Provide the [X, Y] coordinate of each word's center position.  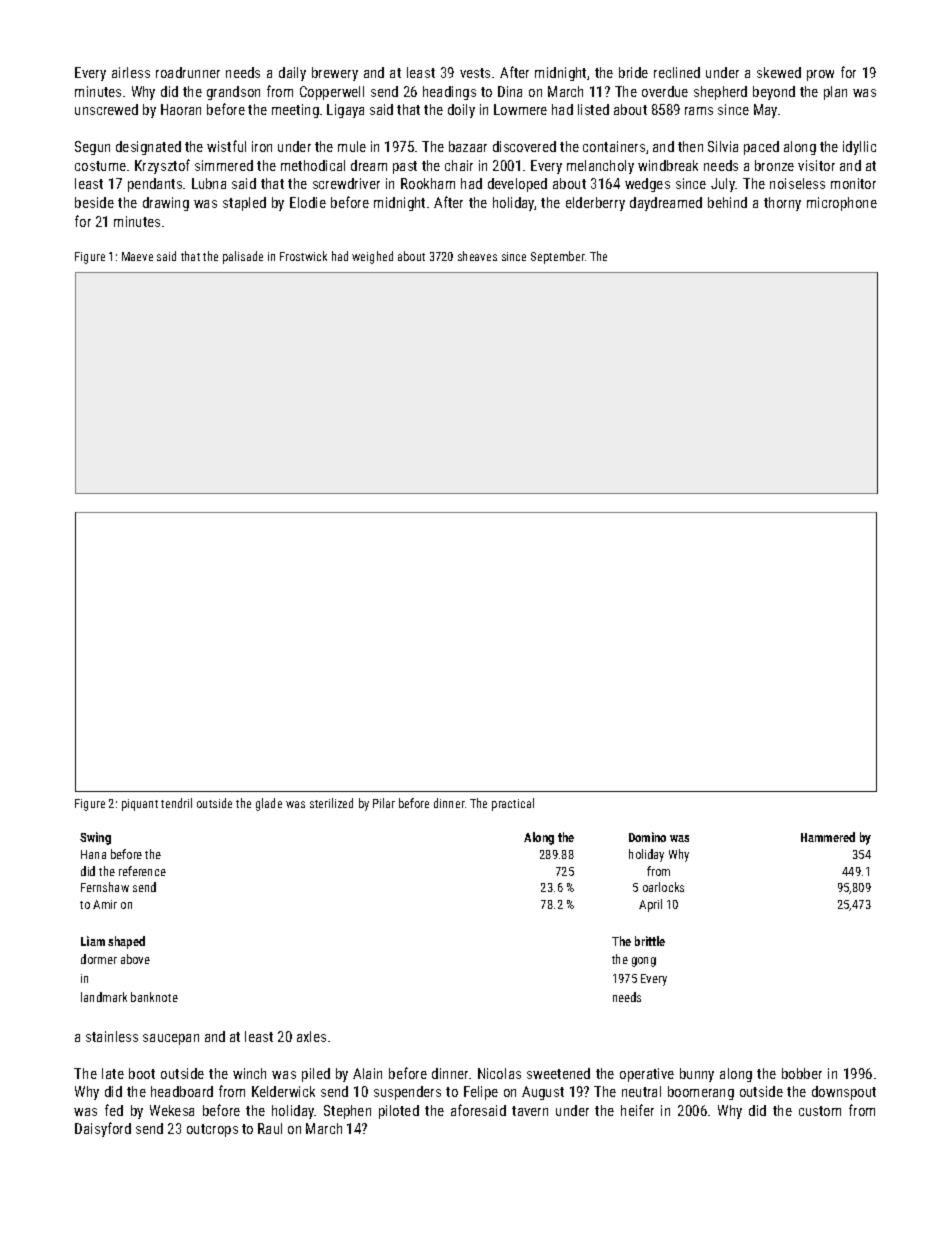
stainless [112, 1036]
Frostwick [303, 256]
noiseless [797, 183]
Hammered [828, 837]
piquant [140, 805]
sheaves [477, 256]
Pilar [384, 803]
